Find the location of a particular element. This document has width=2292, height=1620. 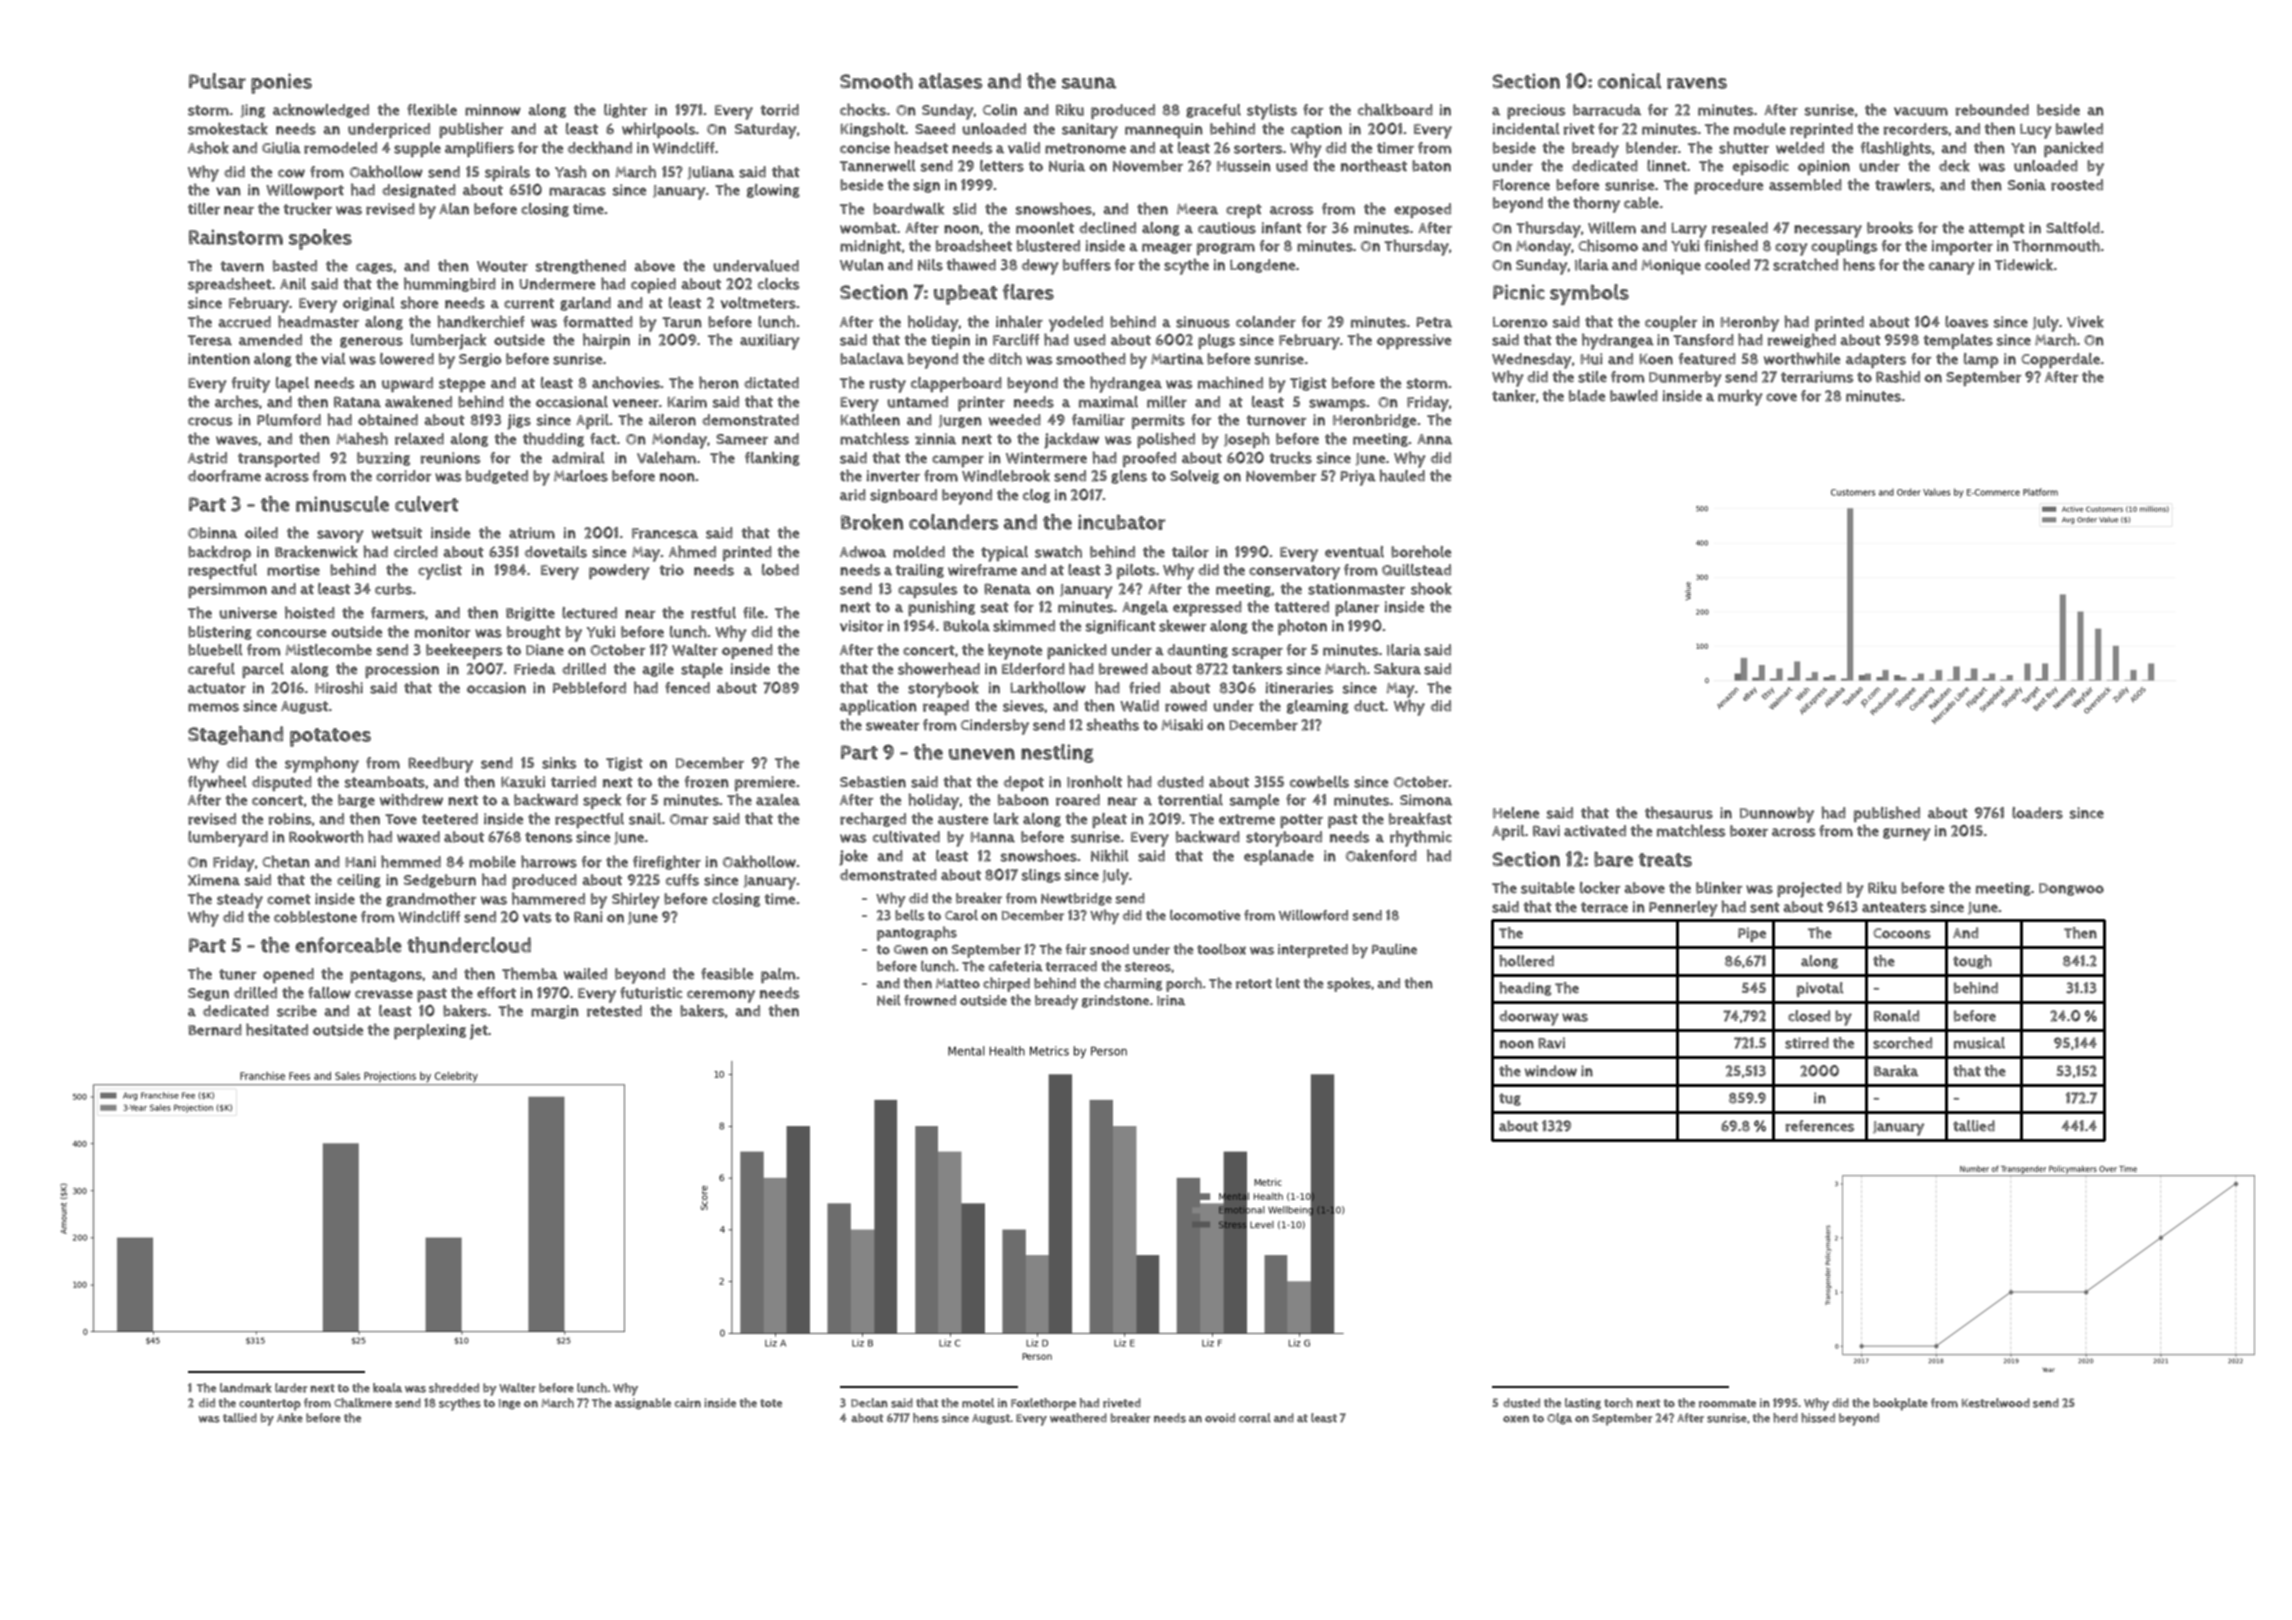

grindstone is located at coordinates (1115, 1001).
